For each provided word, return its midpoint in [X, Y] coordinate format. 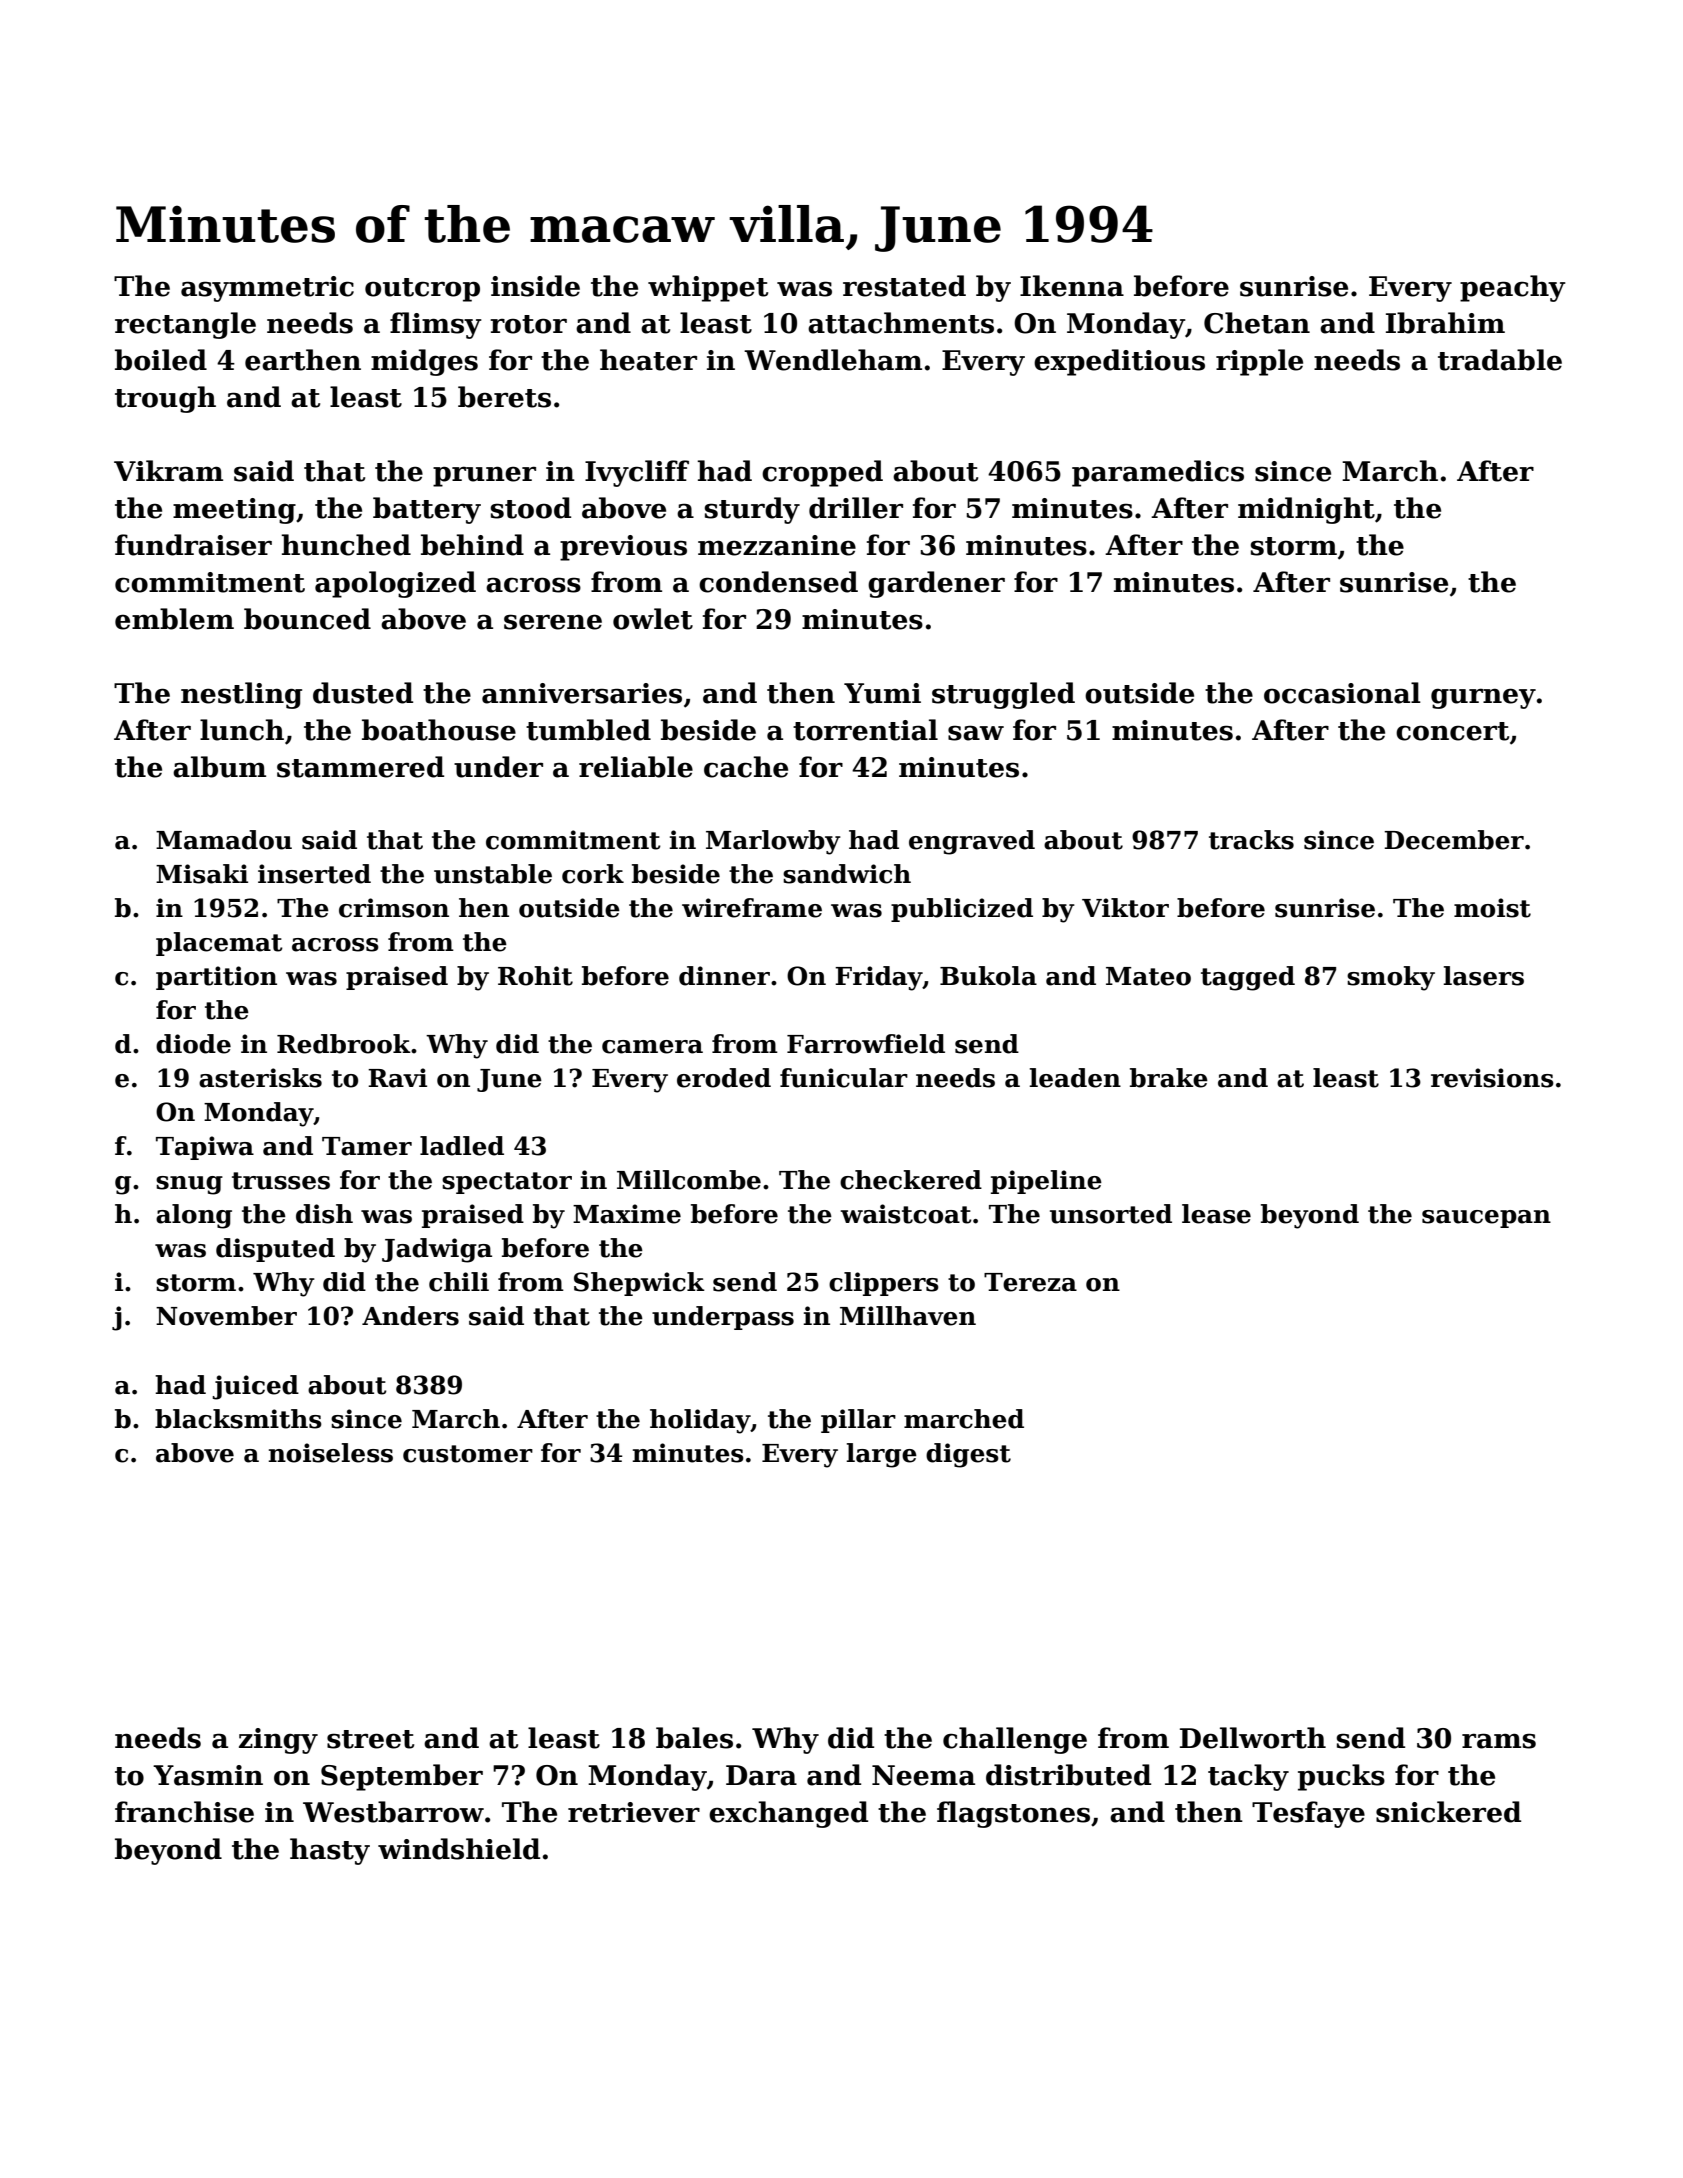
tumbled [588, 730]
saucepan [1486, 1219]
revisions [1492, 1078]
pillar [858, 1421]
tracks [1251, 840]
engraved [972, 842]
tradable [1500, 360]
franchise [184, 1812]
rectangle [185, 325]
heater [648, 360]
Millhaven [908, 1316]
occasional [1342, 693]
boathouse [439, 730]
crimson [394, 908]
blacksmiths [238, 1419]
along [194, 1216]
